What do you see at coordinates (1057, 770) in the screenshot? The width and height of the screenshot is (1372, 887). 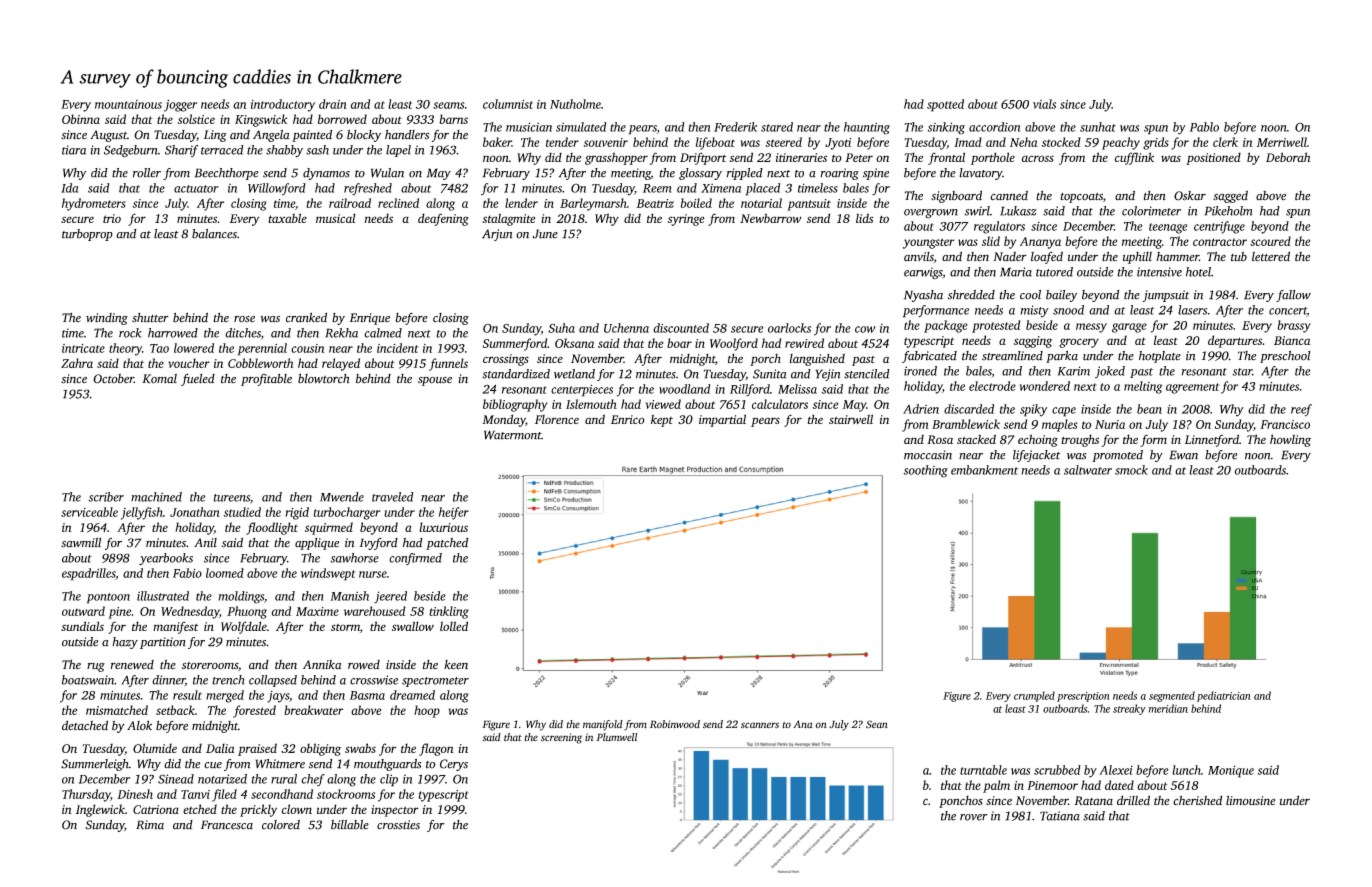 I see `scrubbed` at bounding box center [1057, 770].
